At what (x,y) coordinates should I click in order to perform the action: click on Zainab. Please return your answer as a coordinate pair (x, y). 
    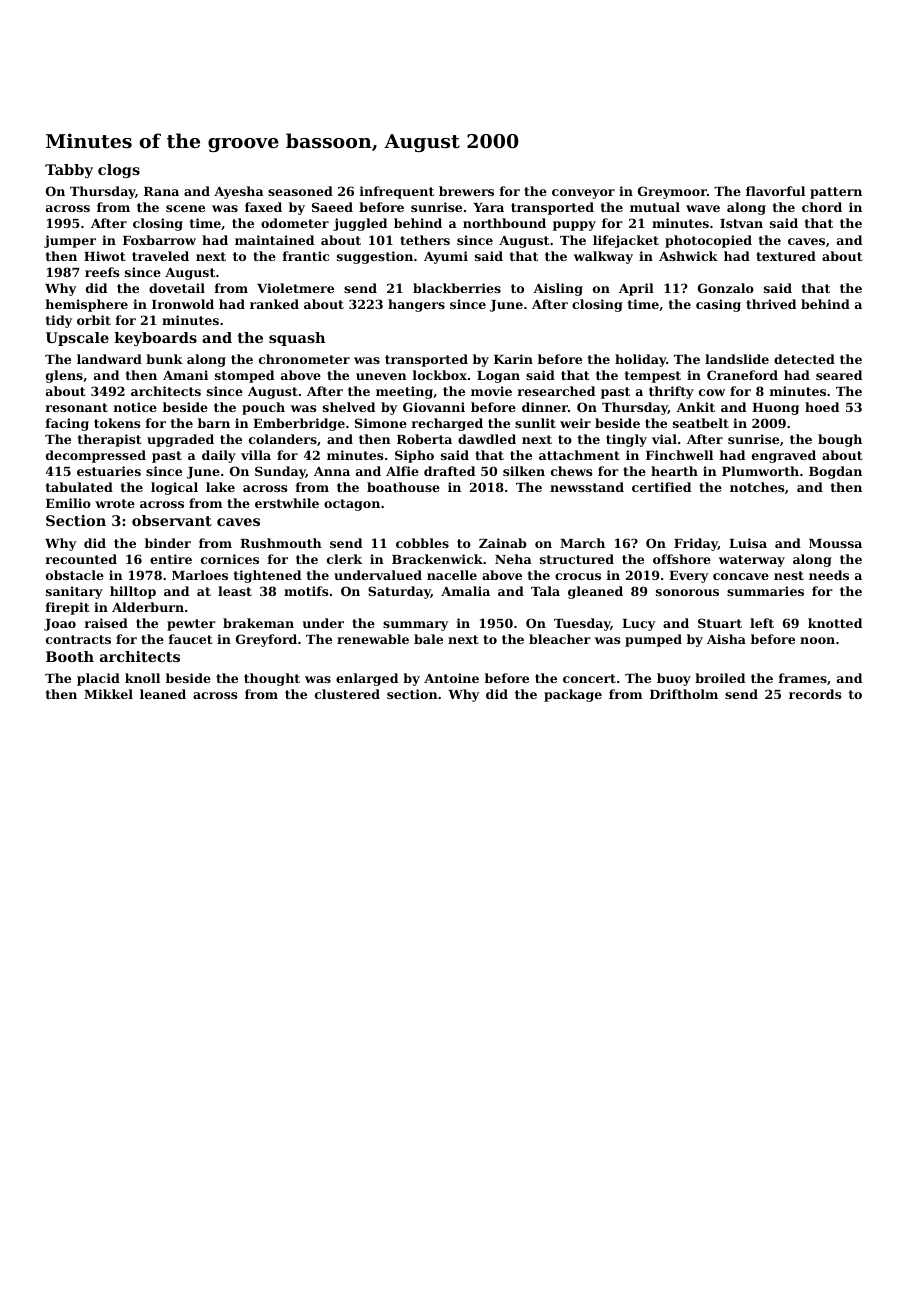
    Looking at the image, I should click on (503, 543).
